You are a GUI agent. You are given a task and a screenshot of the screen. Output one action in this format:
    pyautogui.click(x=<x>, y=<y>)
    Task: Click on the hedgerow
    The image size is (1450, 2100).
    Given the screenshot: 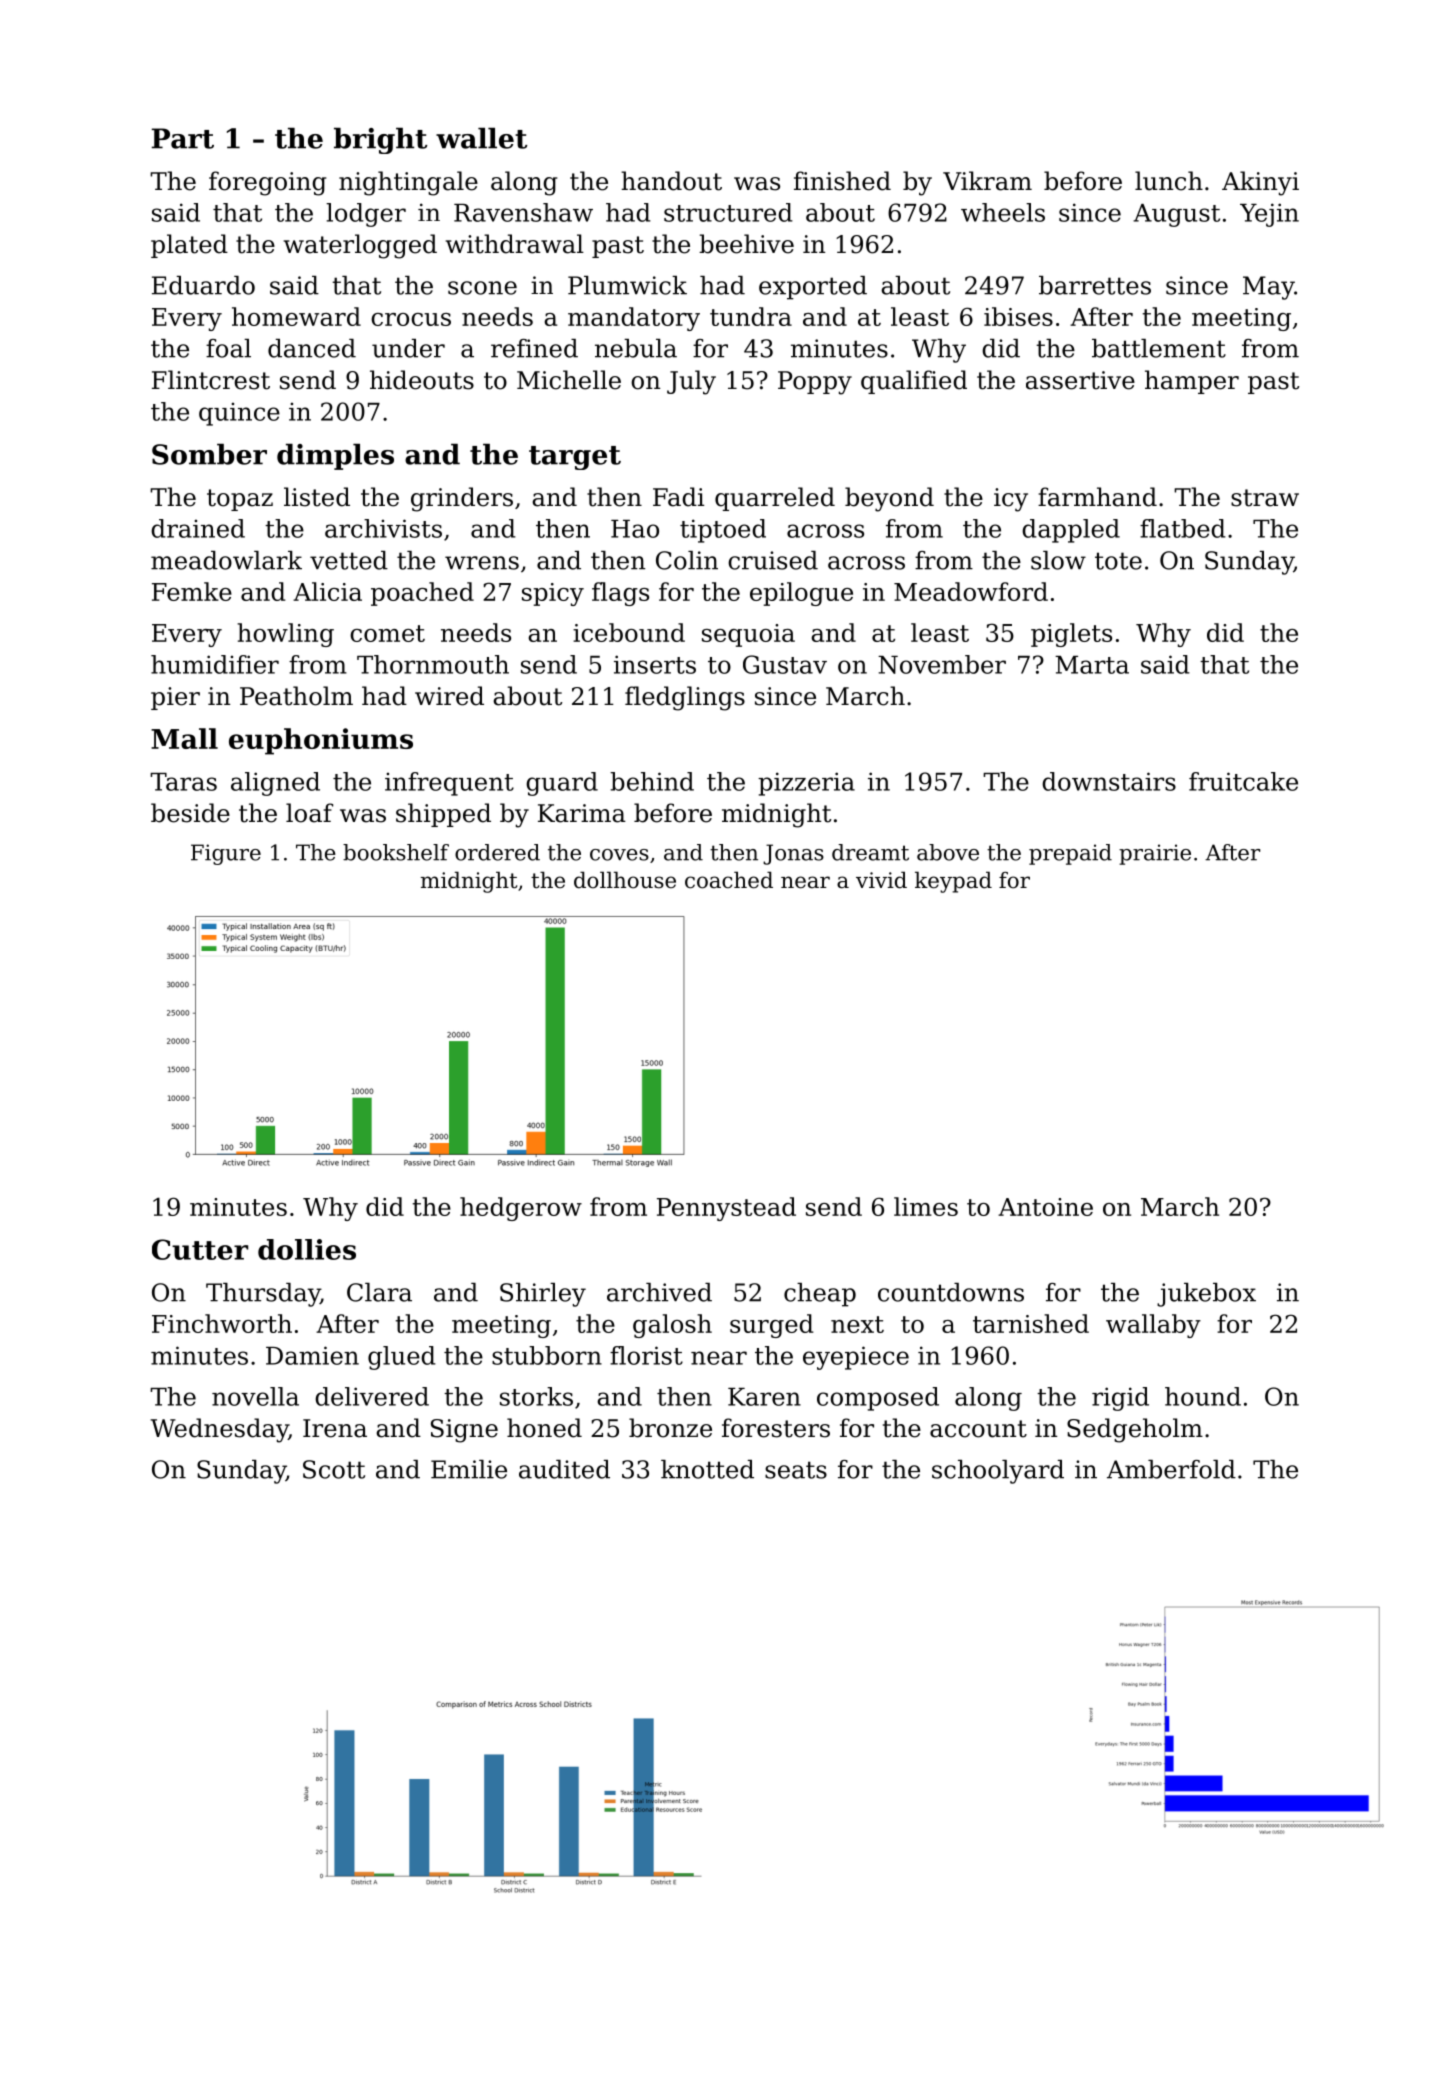 What is the action you would take?
    pyautogui.click(x=521, y=1209)
